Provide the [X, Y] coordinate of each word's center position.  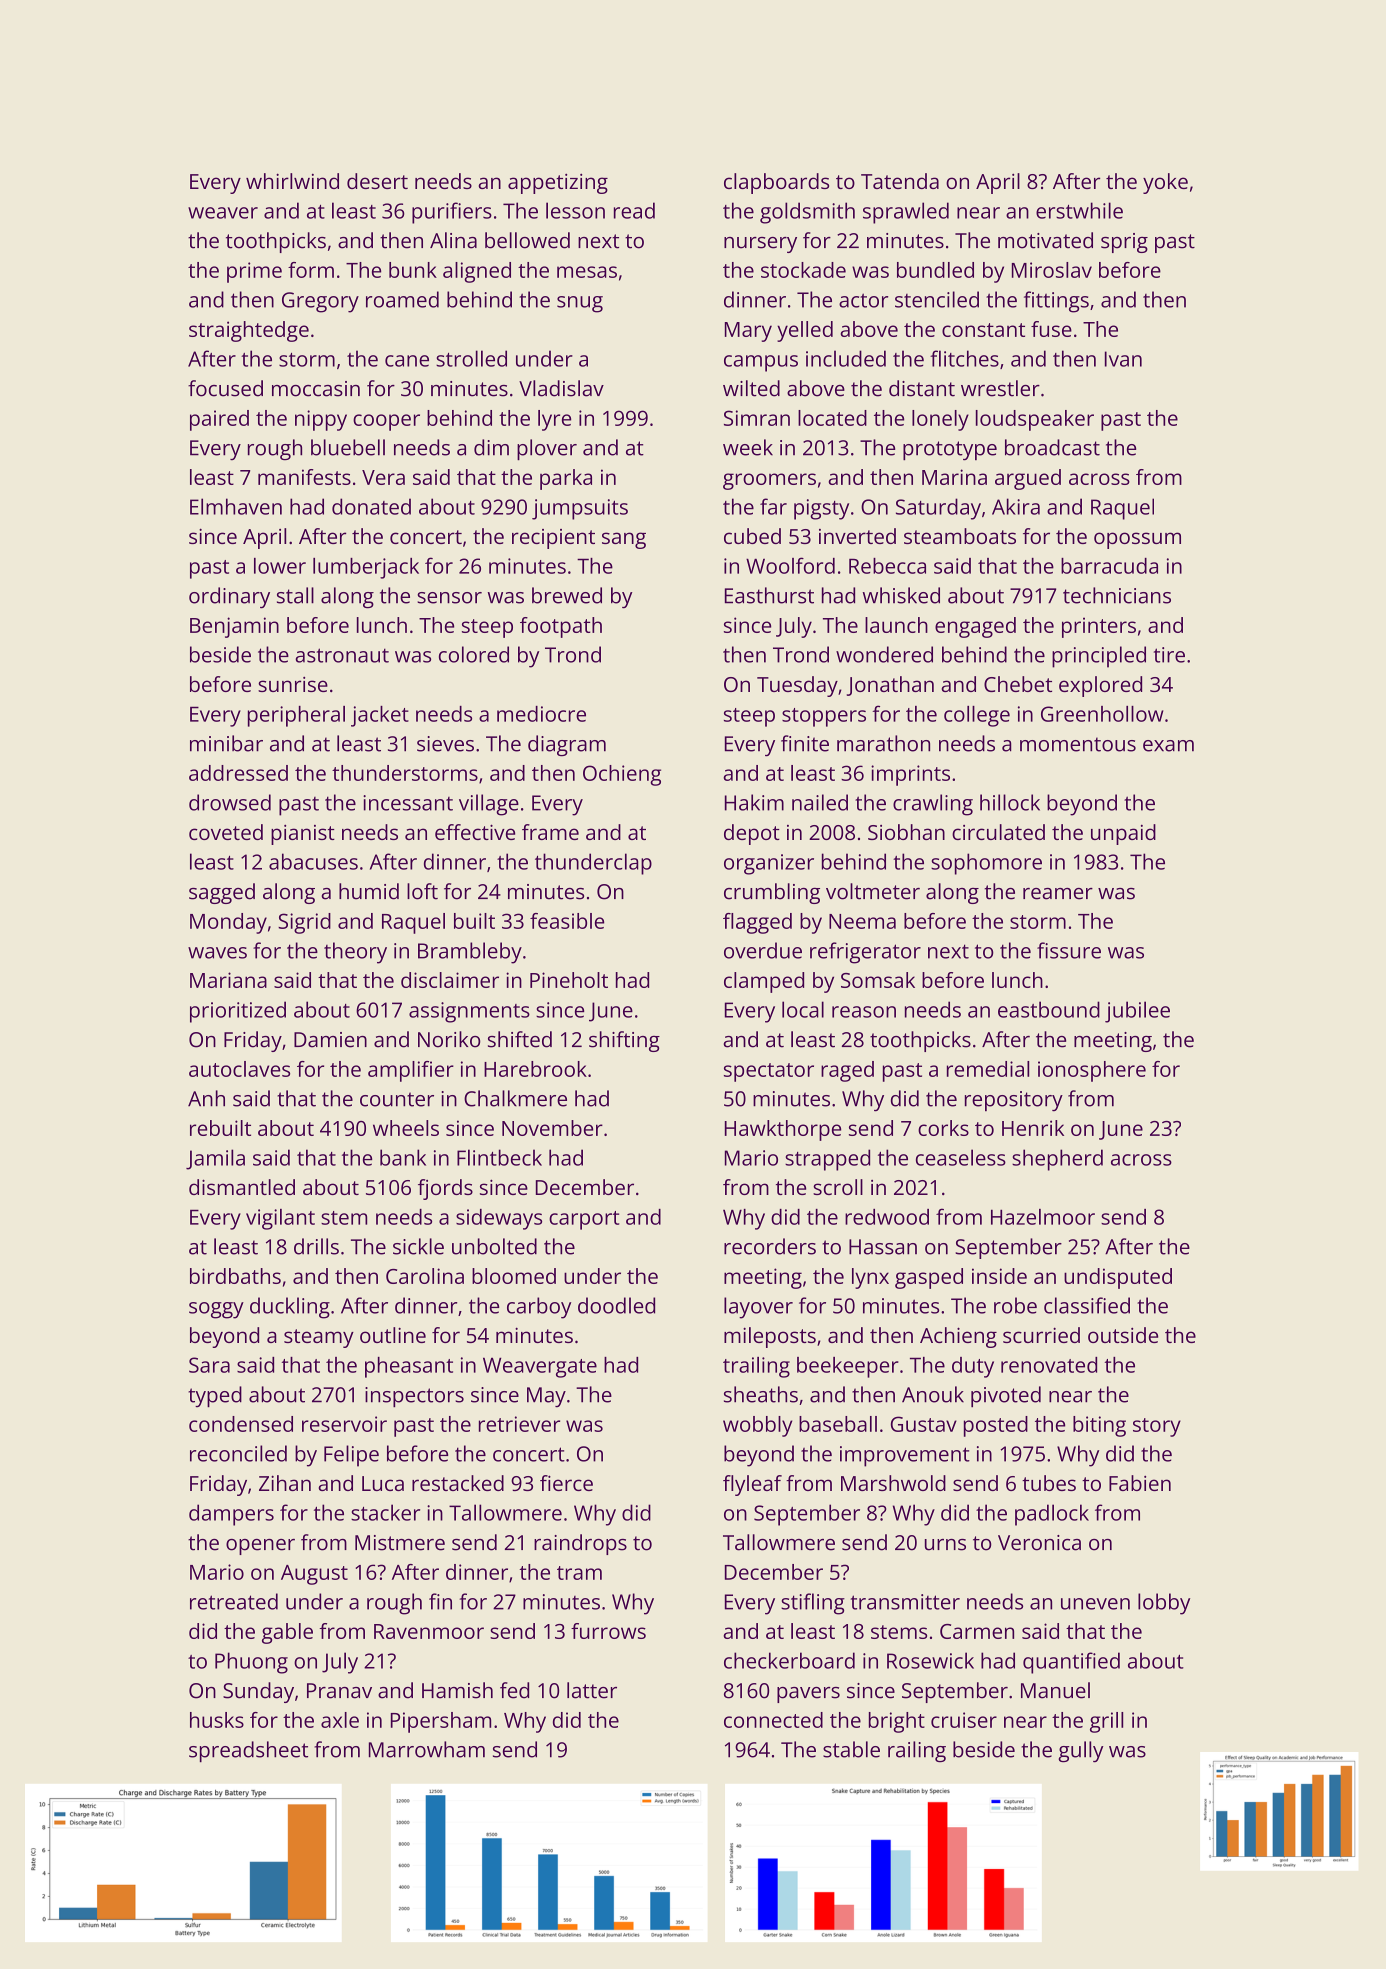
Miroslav [1052, 270]
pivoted [1006, 1396]
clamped [764, 982]
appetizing [558, 184]
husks [217, 1720]
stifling [813, 1604]
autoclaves [239, 1069]
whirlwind [292, 181]
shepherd [1057, 1160]
